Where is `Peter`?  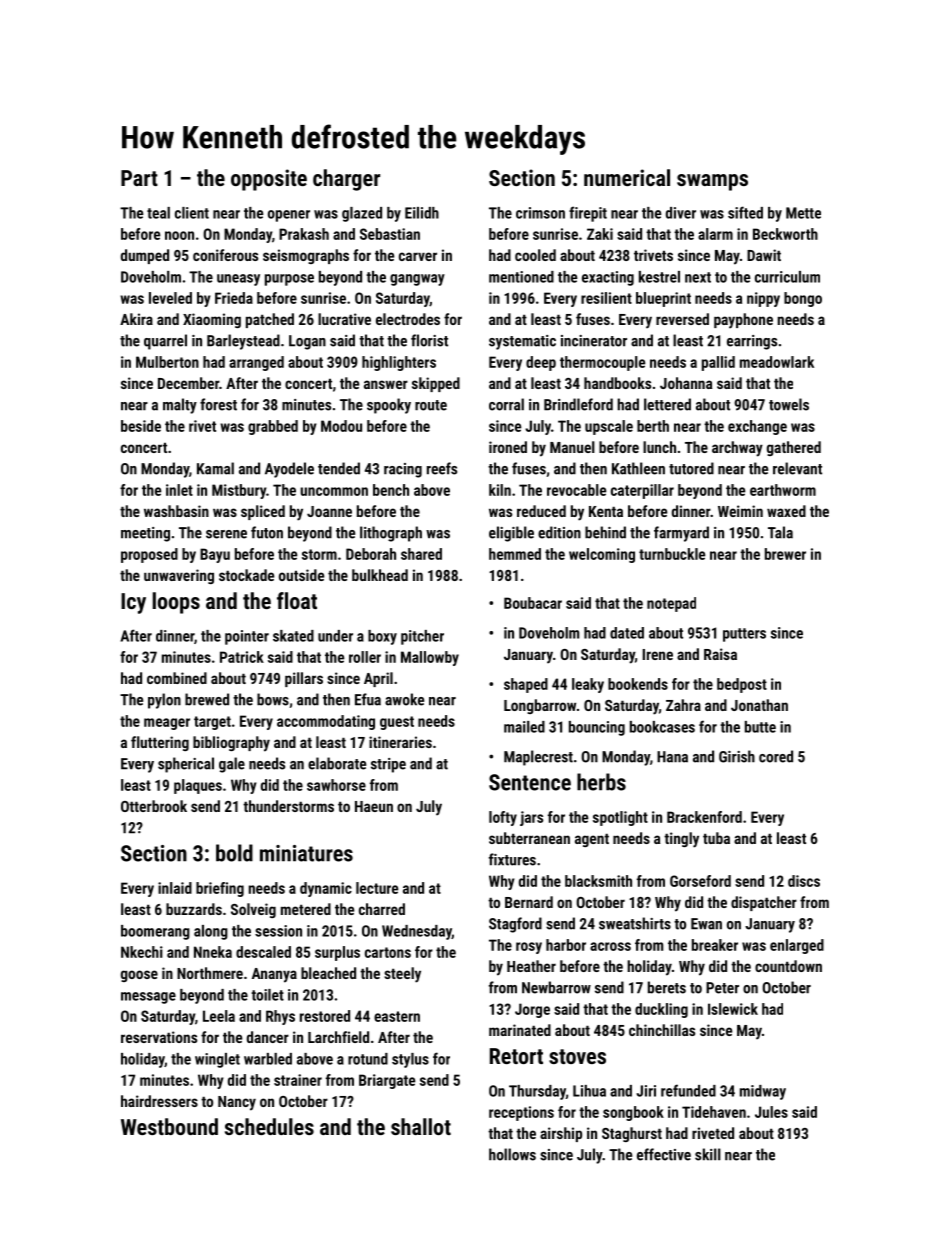
Peter is located at coordinates (722, 988).
